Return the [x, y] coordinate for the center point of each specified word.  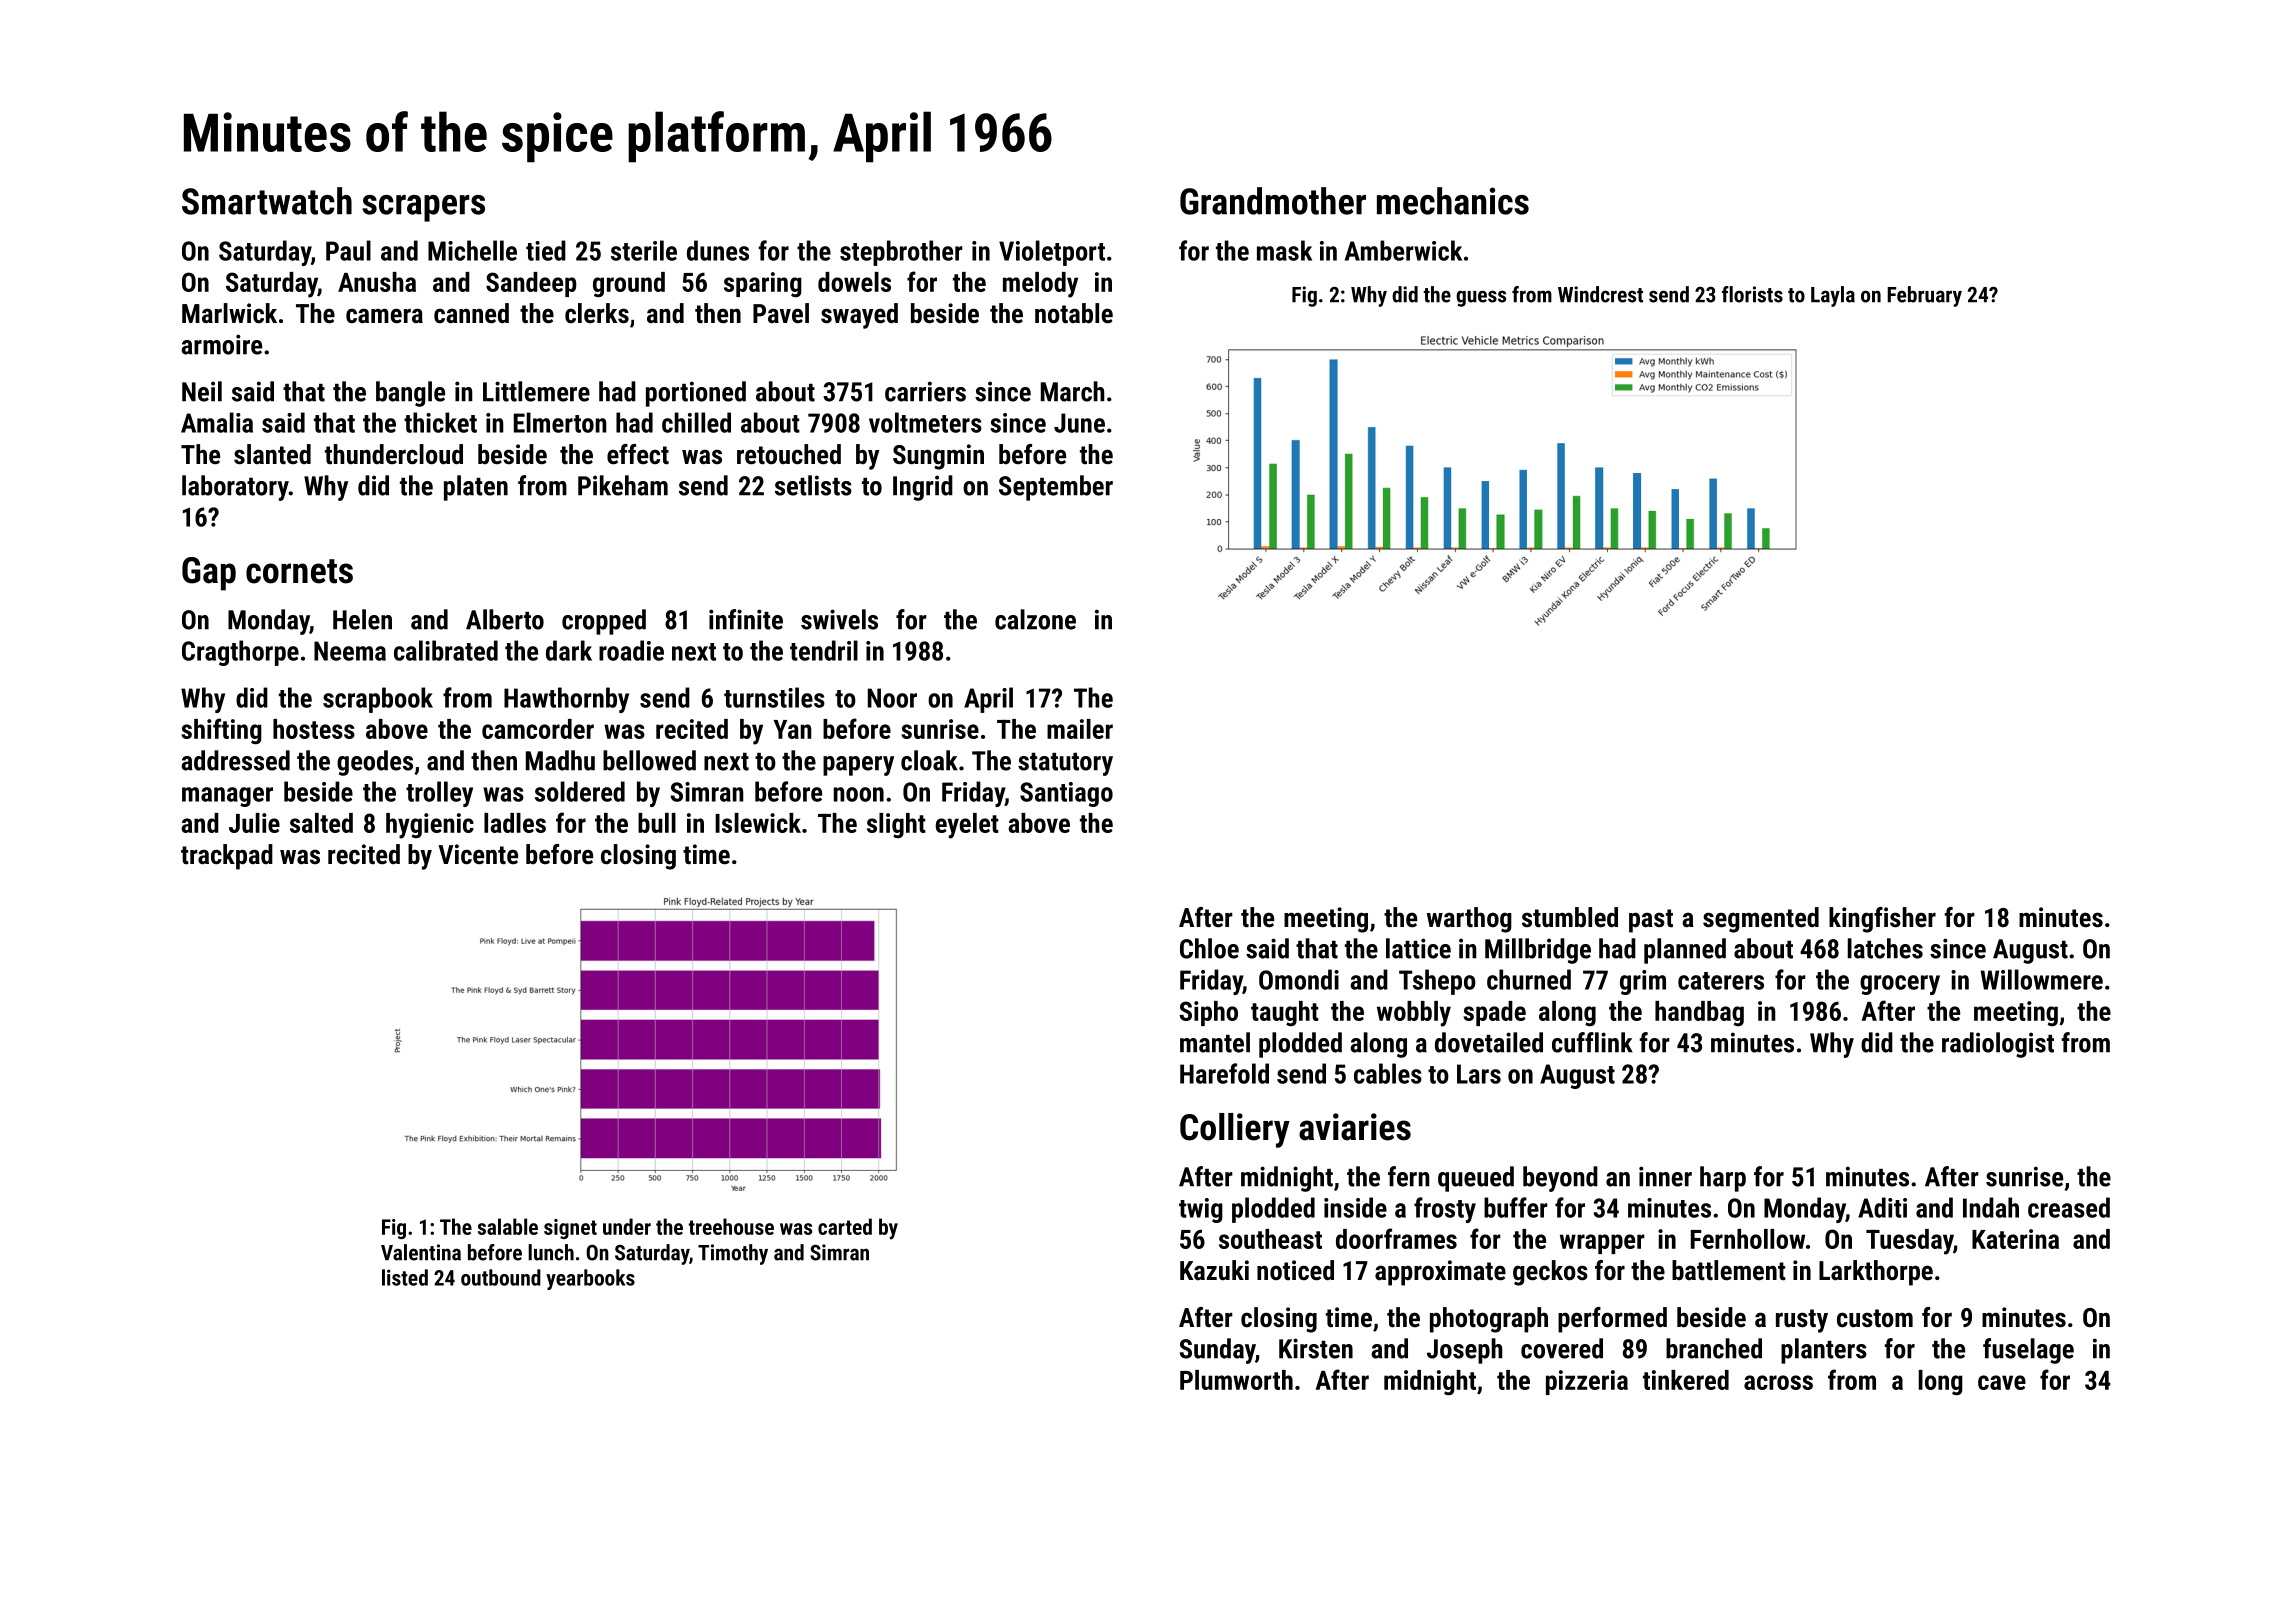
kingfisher [1882, 920]
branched [1714, 1348]
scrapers [423, 208]
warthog [1469, 920]
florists [1752, 294]
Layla [1833, 296]
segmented [1761, 920]
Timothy [733, 1254]
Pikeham [623, 485]
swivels [839, 619]
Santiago [1066, 794]
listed [405, 1277]
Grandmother [1273, 201]
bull [657, 823]
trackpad [227, 857]
